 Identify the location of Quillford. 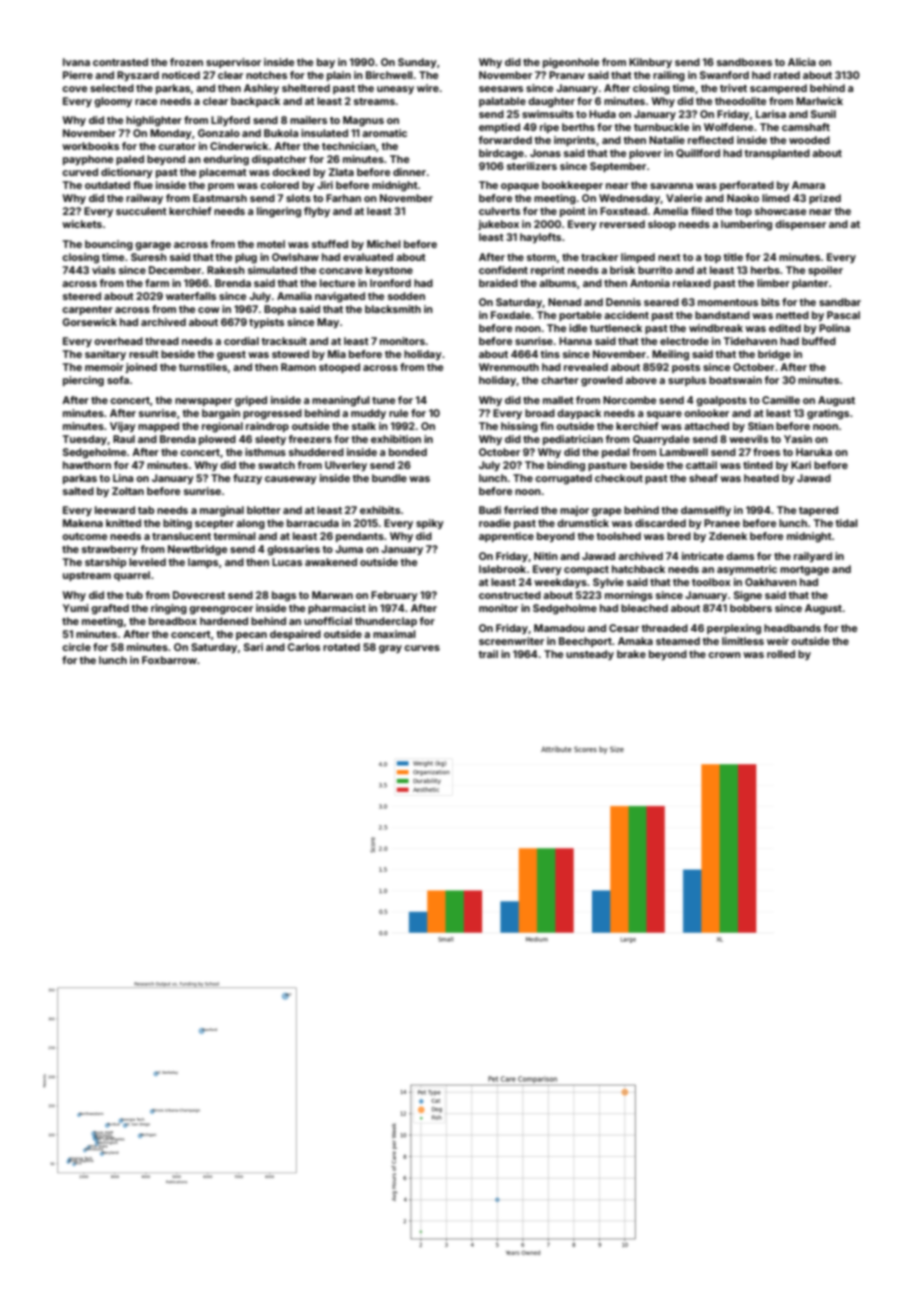
(698, 153).
